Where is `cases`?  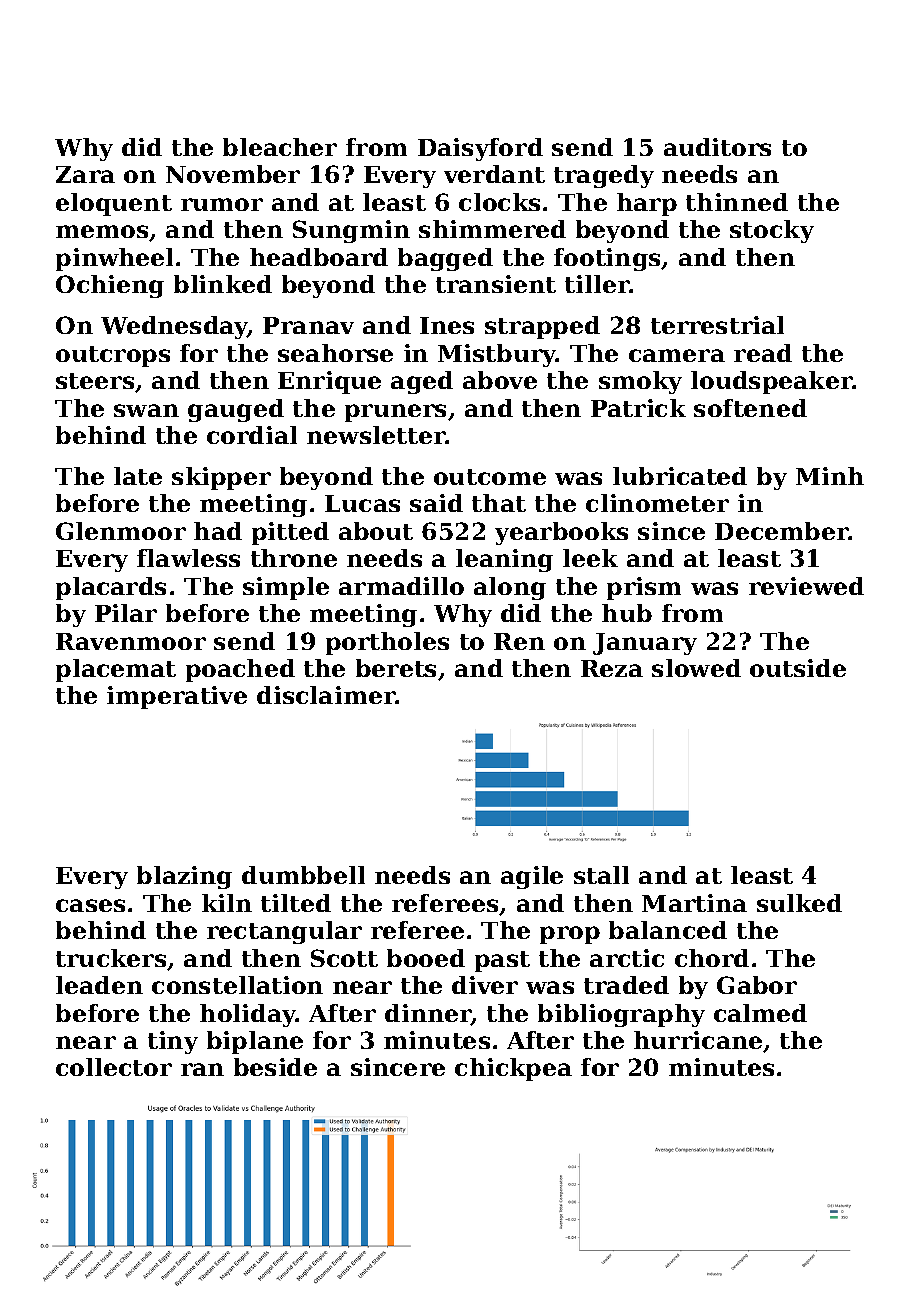 cases is located at coordinates (90, 905).
